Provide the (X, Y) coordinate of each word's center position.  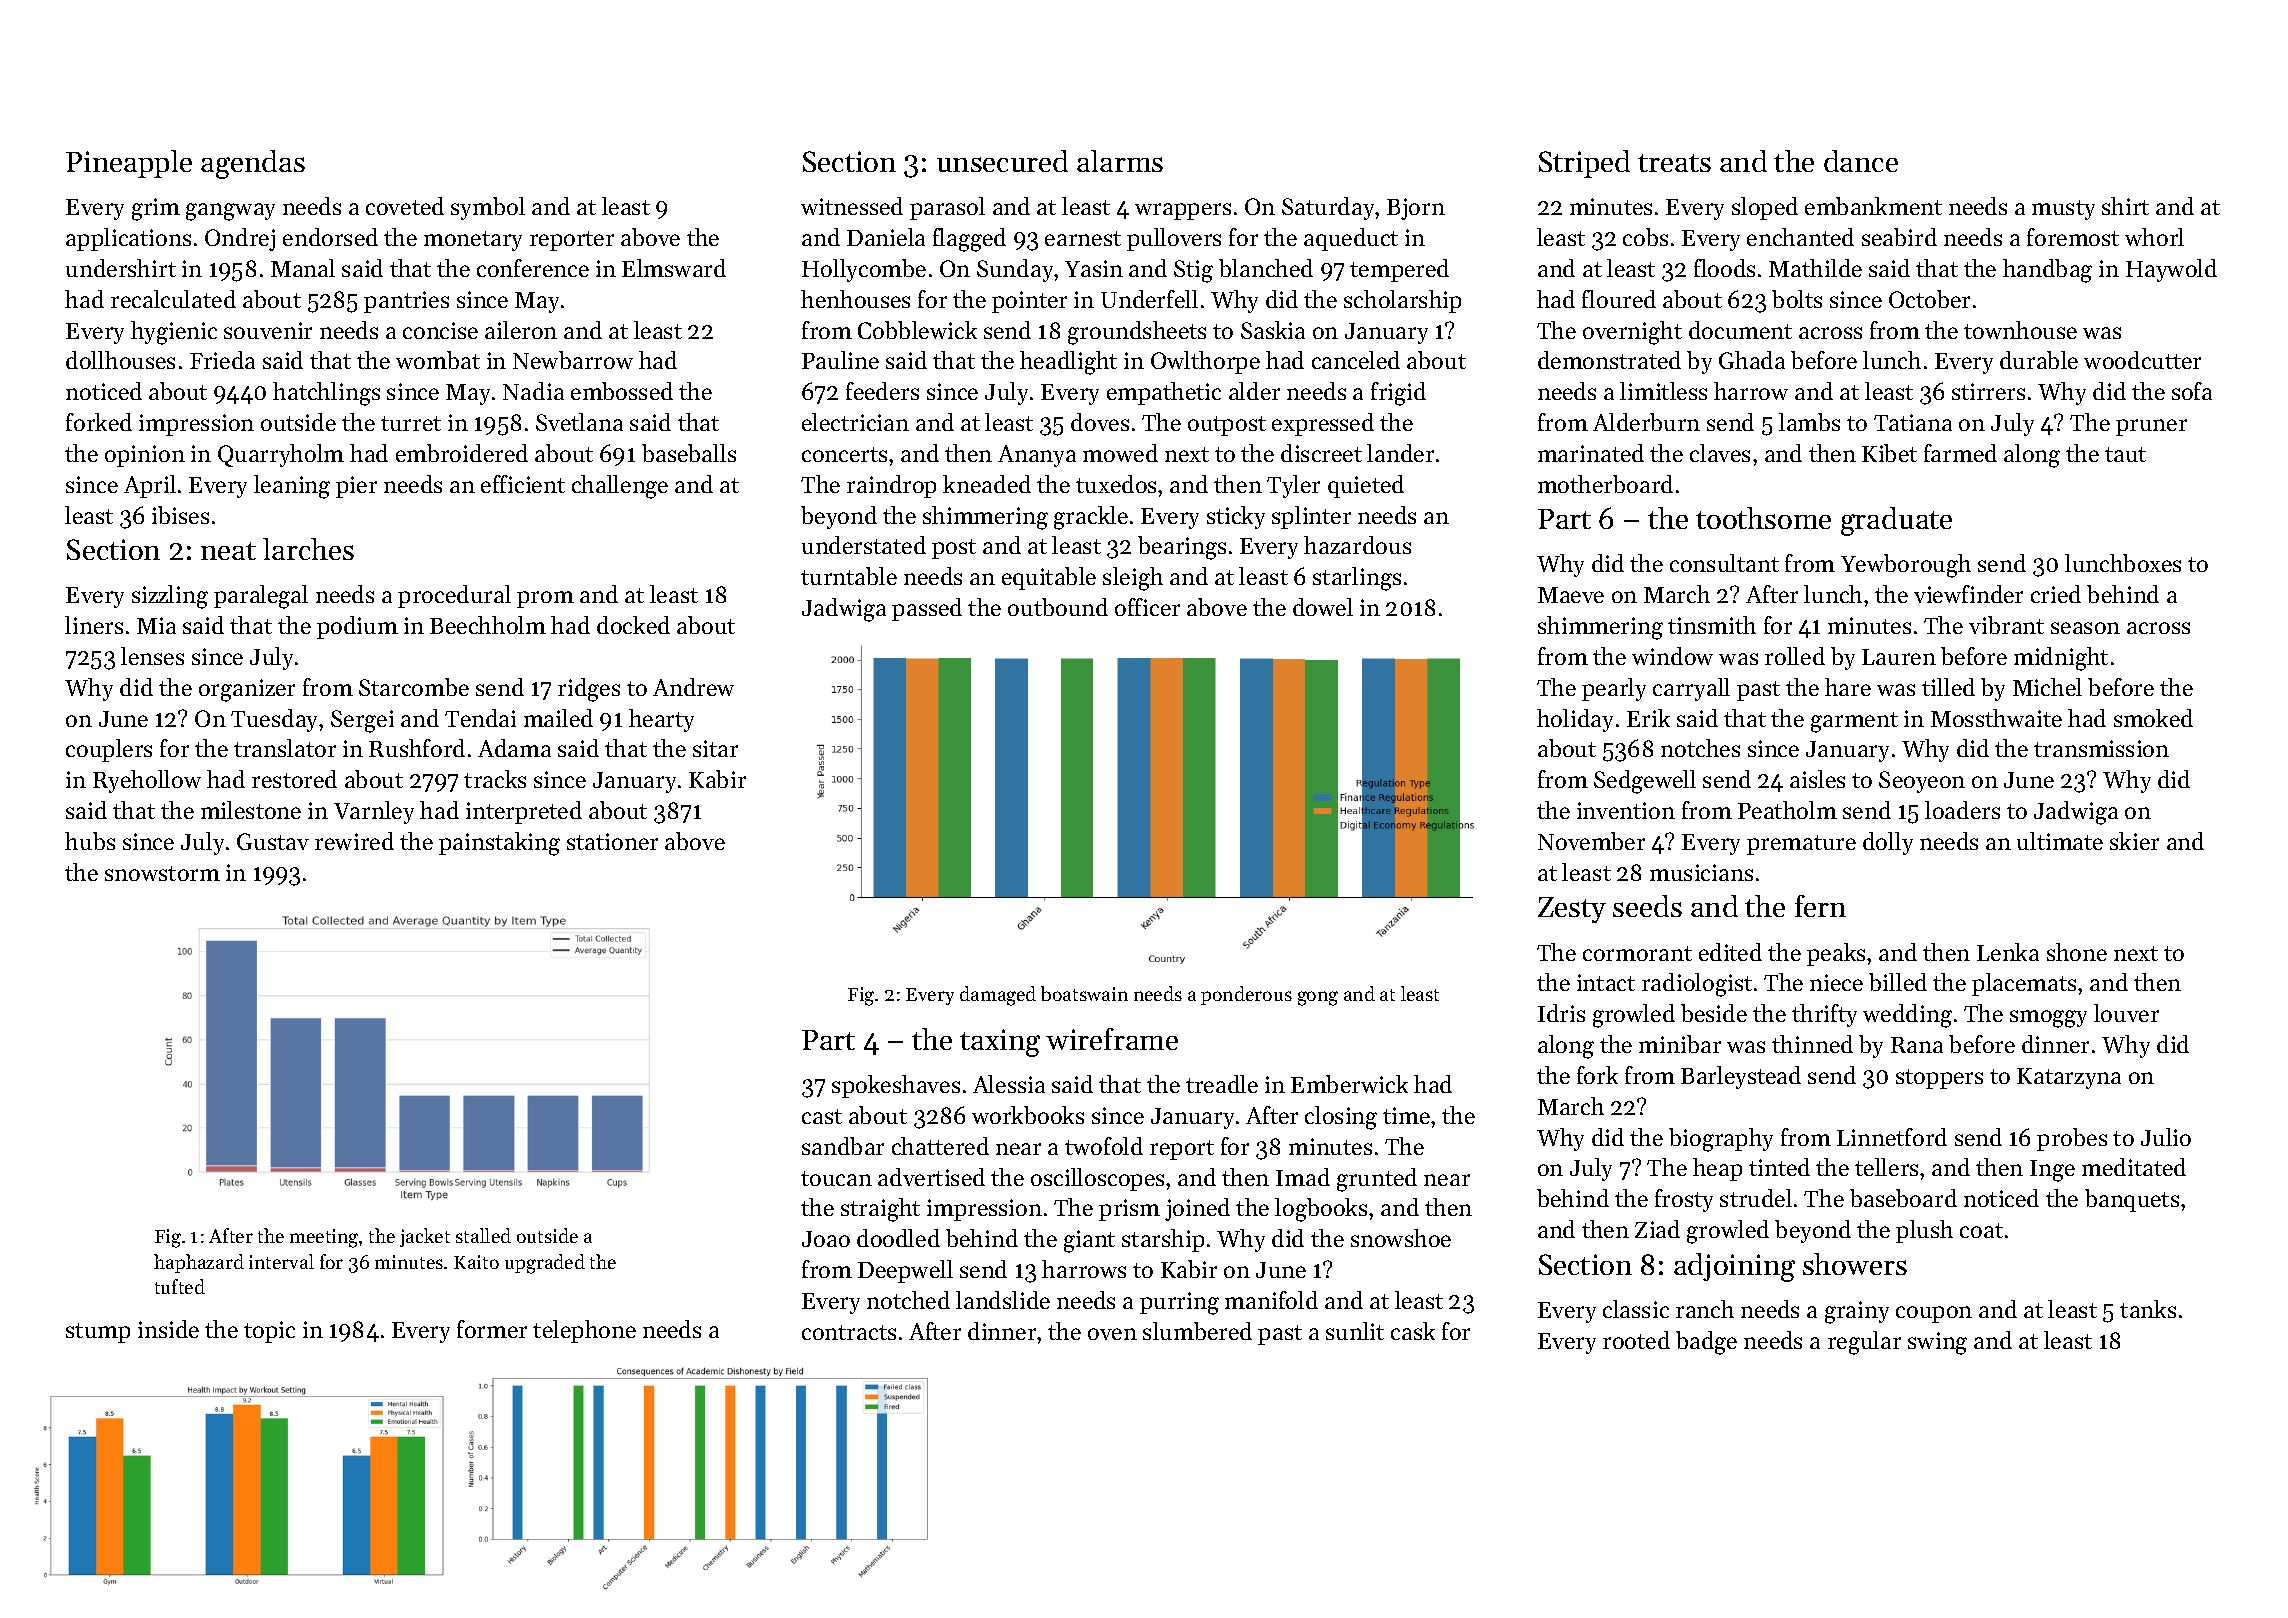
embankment (1873, 206)
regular (1864, 1343)
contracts (849, 1332)
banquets (2132, 1200)
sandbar (843, 1146)
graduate (1896, 521)
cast (822, 1116)
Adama (514, 748)
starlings (1357, 579)
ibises (180, 515)
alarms (1120, 161)
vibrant (2006, 625)
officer (1147, 607)
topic (269, 1332)
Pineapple (129, 164)
